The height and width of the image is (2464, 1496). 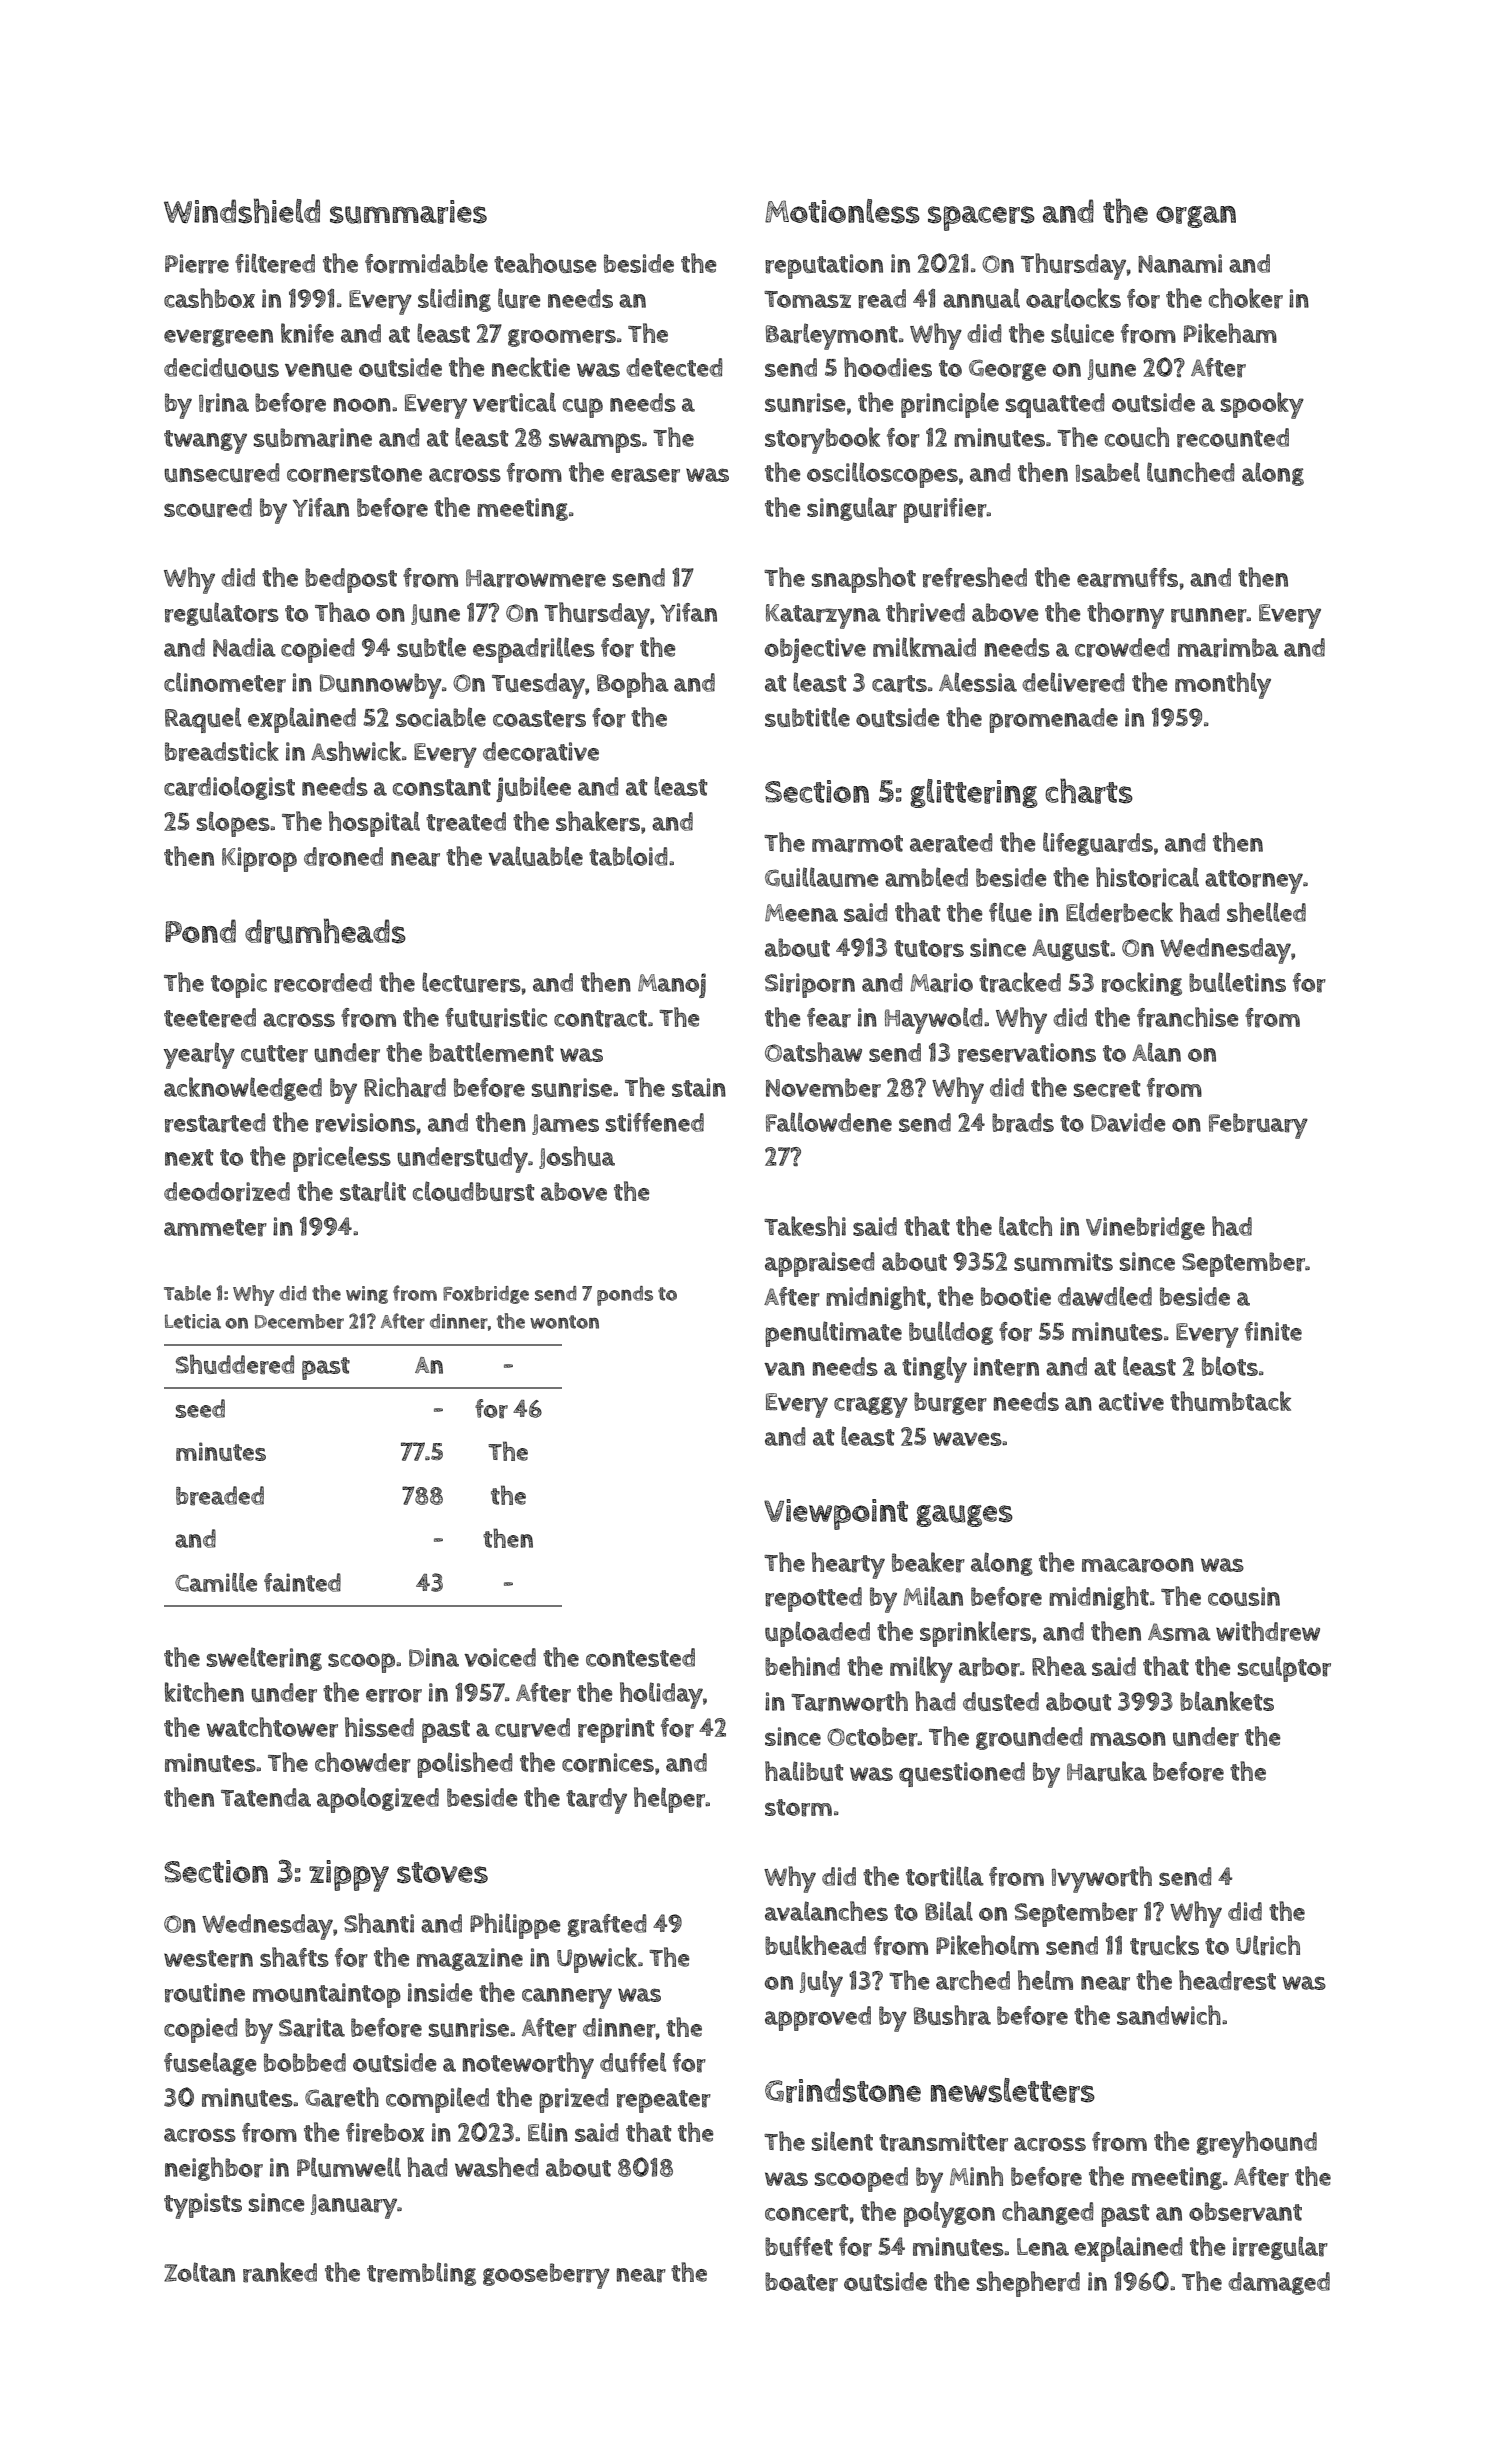 I want to click on ranked, so click(x=280, y=2272).
